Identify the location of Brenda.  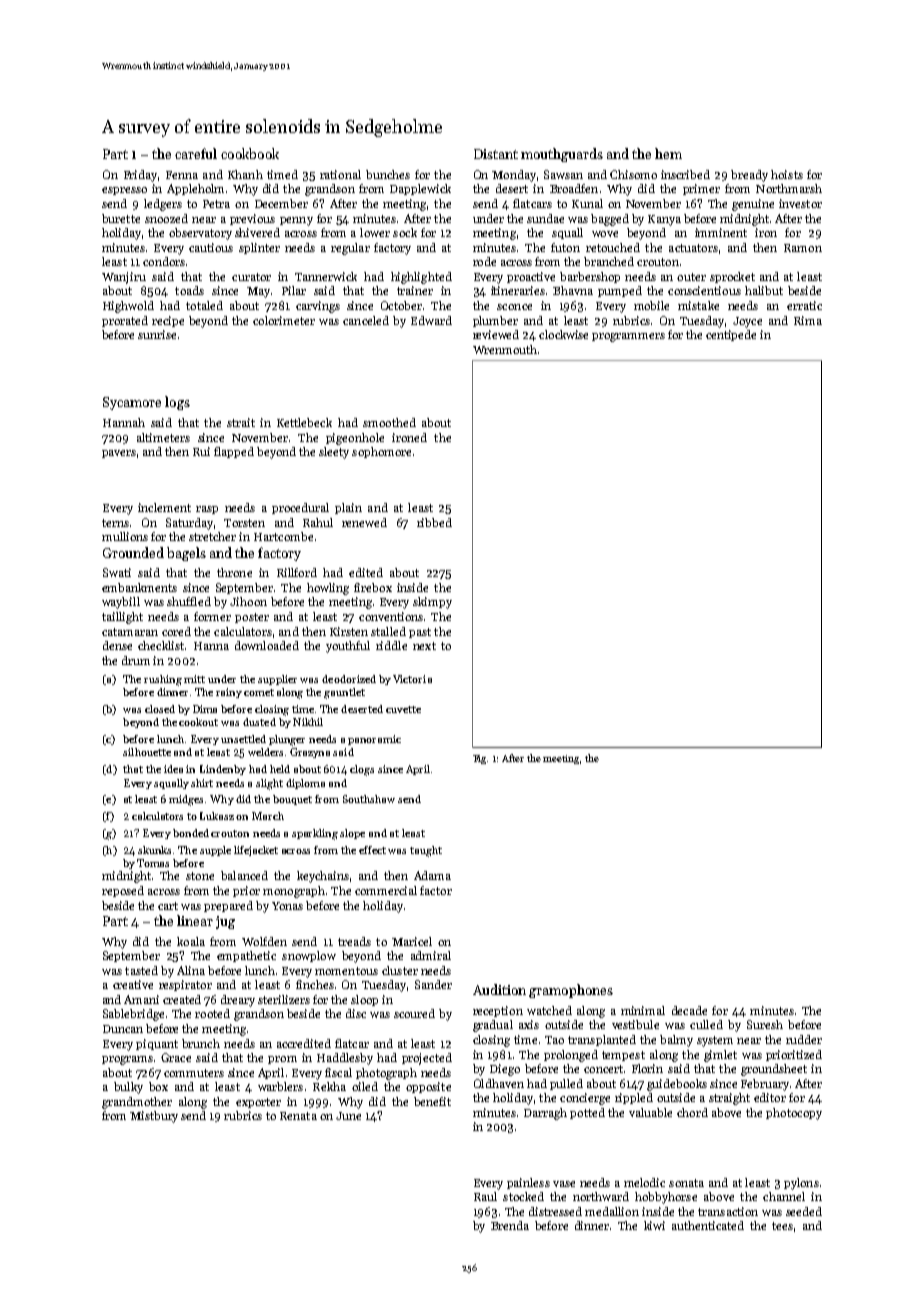
(510, 1225).
